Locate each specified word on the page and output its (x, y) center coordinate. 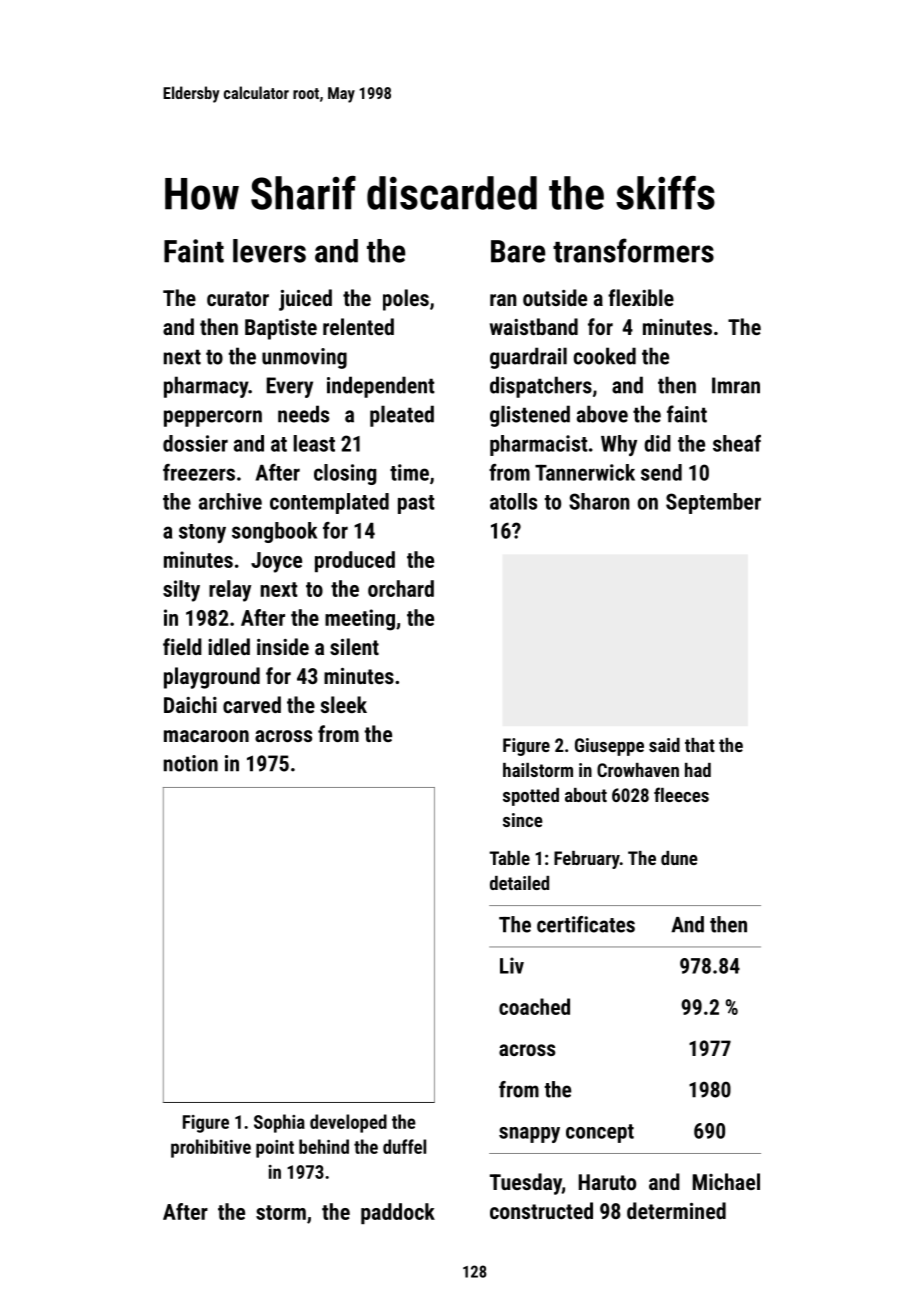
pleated (402, 416)
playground (212, 678)
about (586, 795)
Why (619, 445)
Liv (512, 965)
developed (348, 1123)
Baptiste (281, 329)
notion (191, 763)
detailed (519, 883)
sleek (344, 704)
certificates (586, 924)
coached (534, 1006)
